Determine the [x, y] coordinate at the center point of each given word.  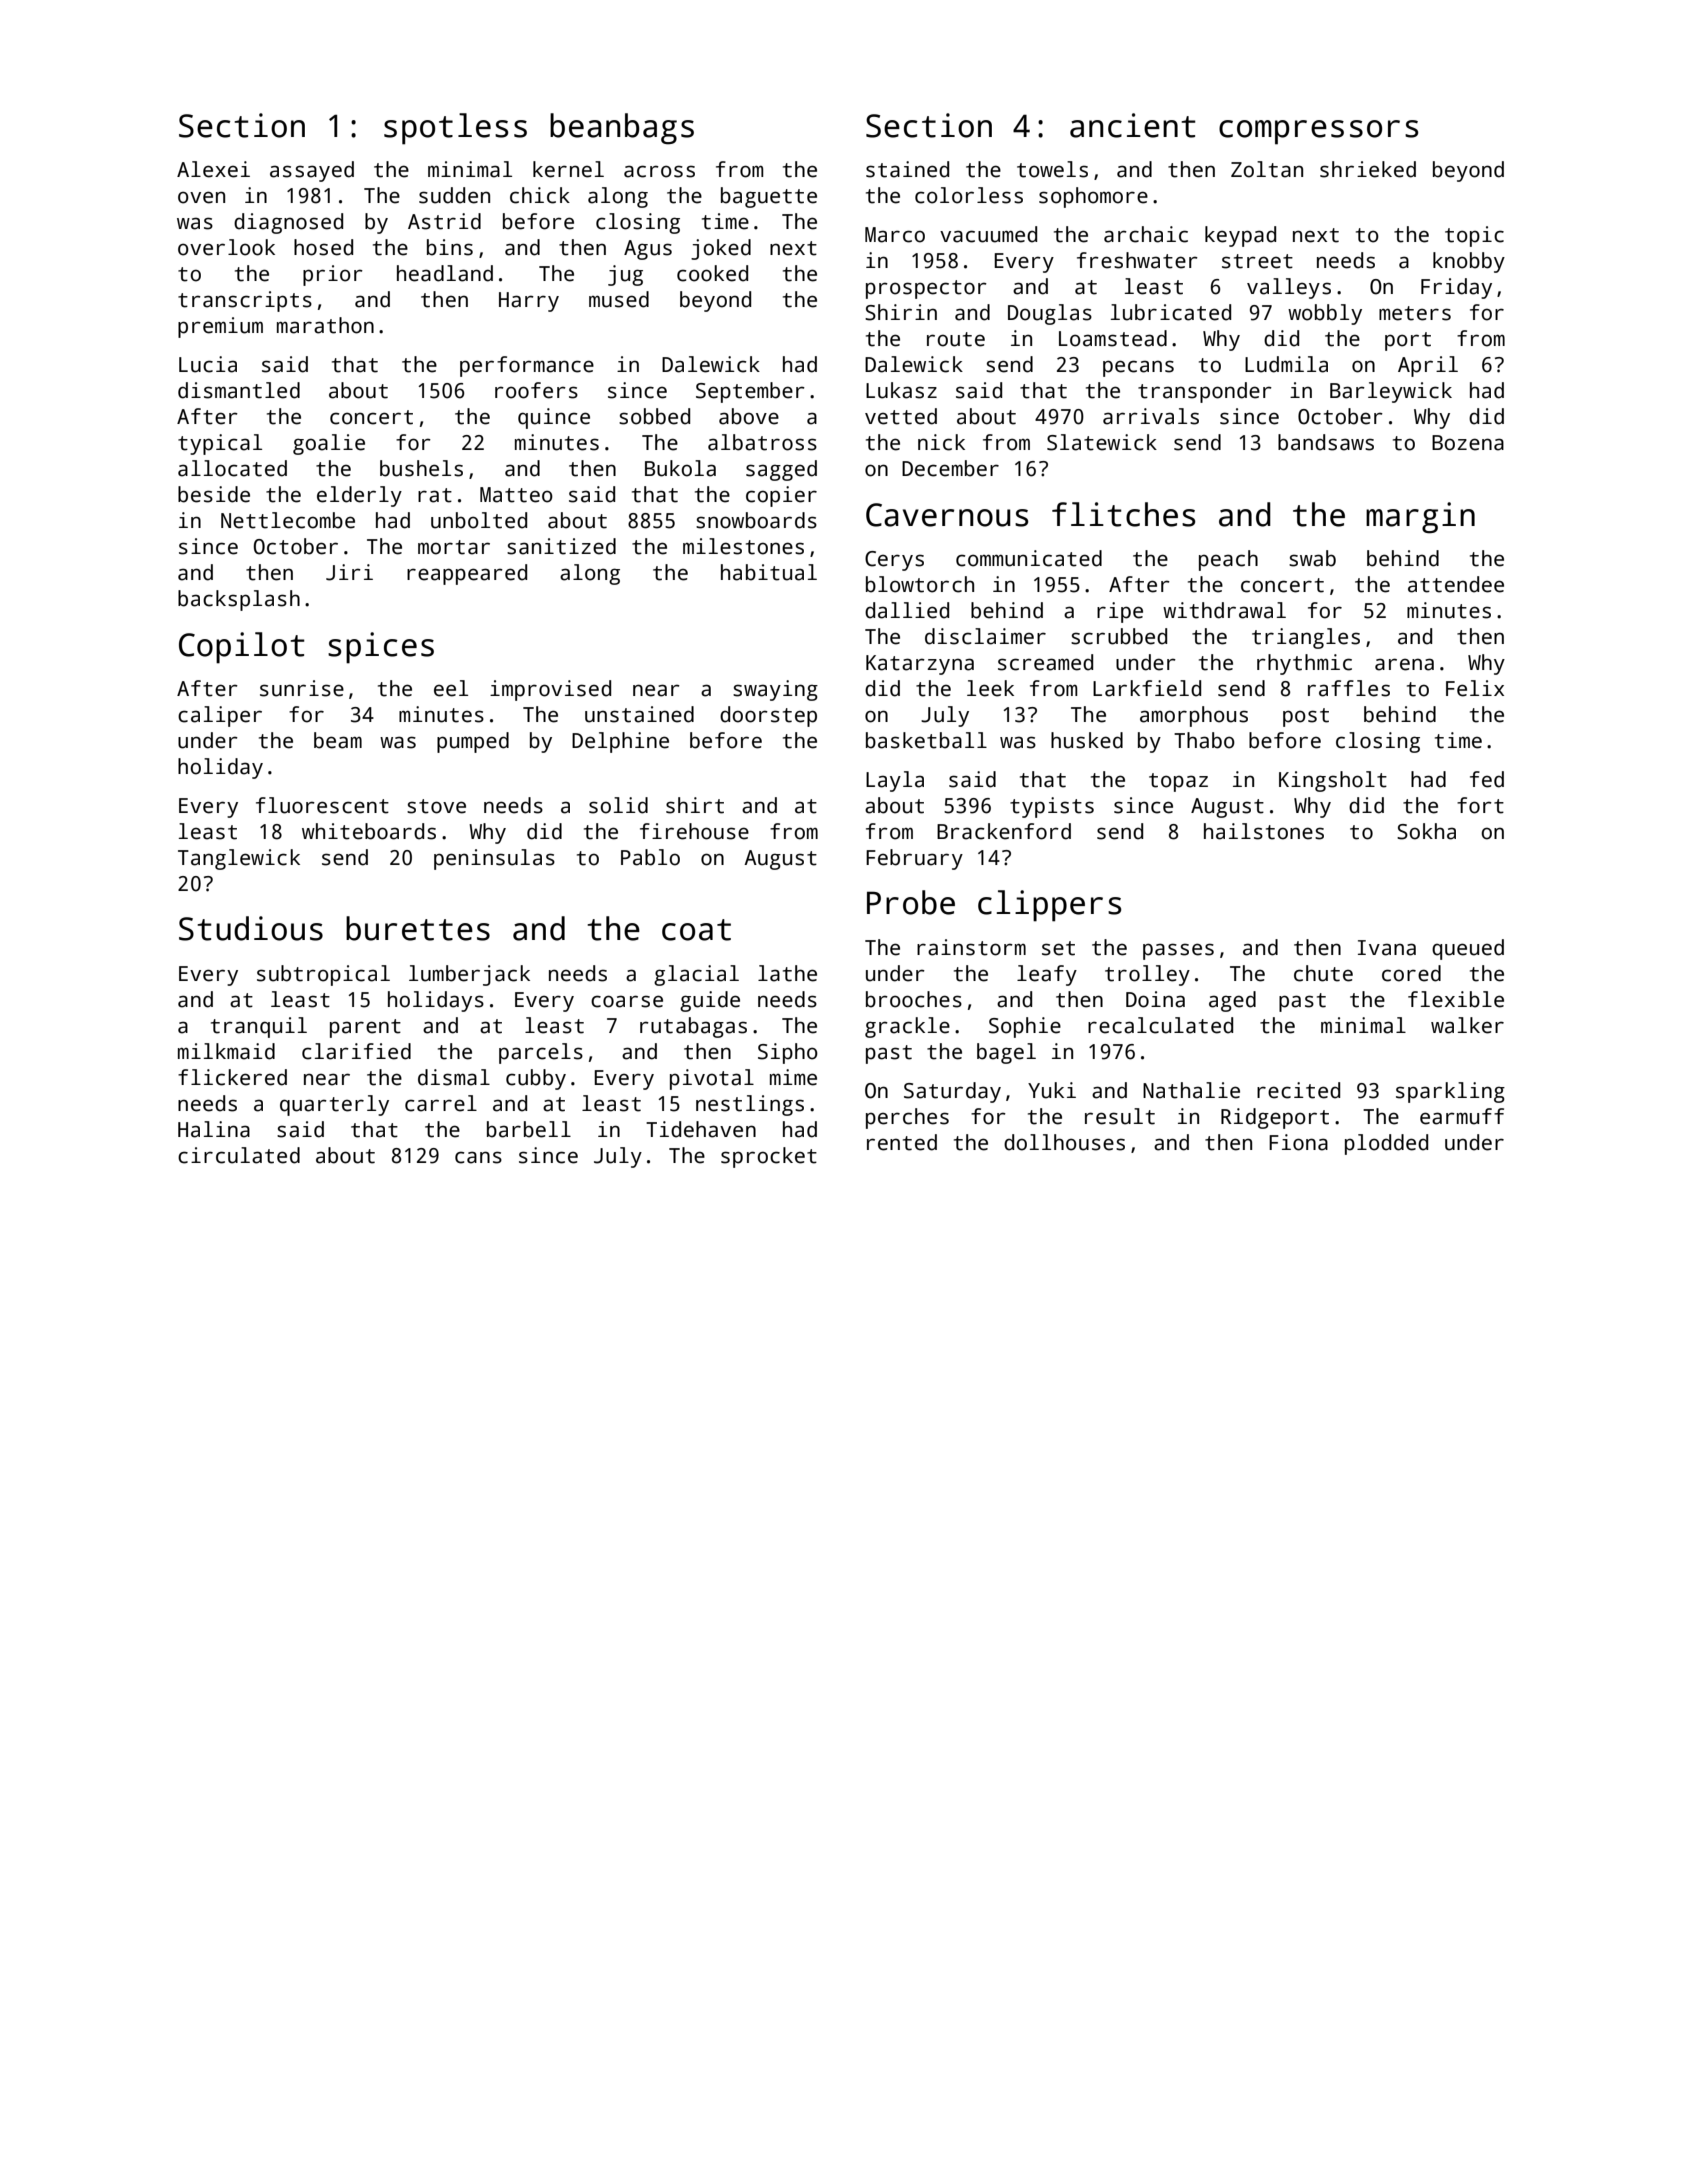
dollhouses [1064, 1142]
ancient [1133, 125]
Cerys [894, 561]
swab [1312, 558]
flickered [232, 1077]
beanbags [622, 129]
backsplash [239, 600]
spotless [455, 129]
